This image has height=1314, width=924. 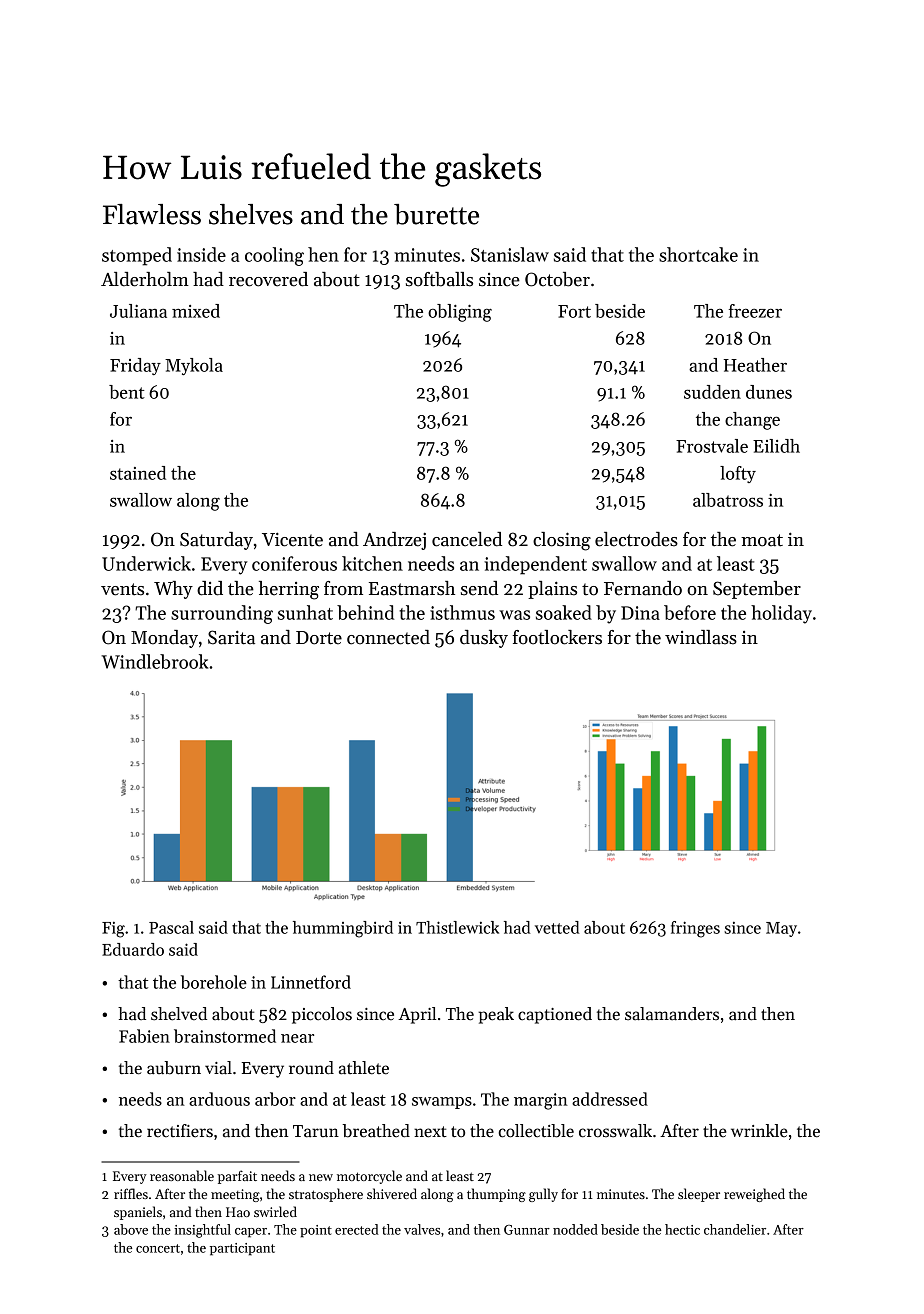 What do you see at coordinates (394, 541) in the image?
I see `Andrzej` at bounding box center [394, 541].
